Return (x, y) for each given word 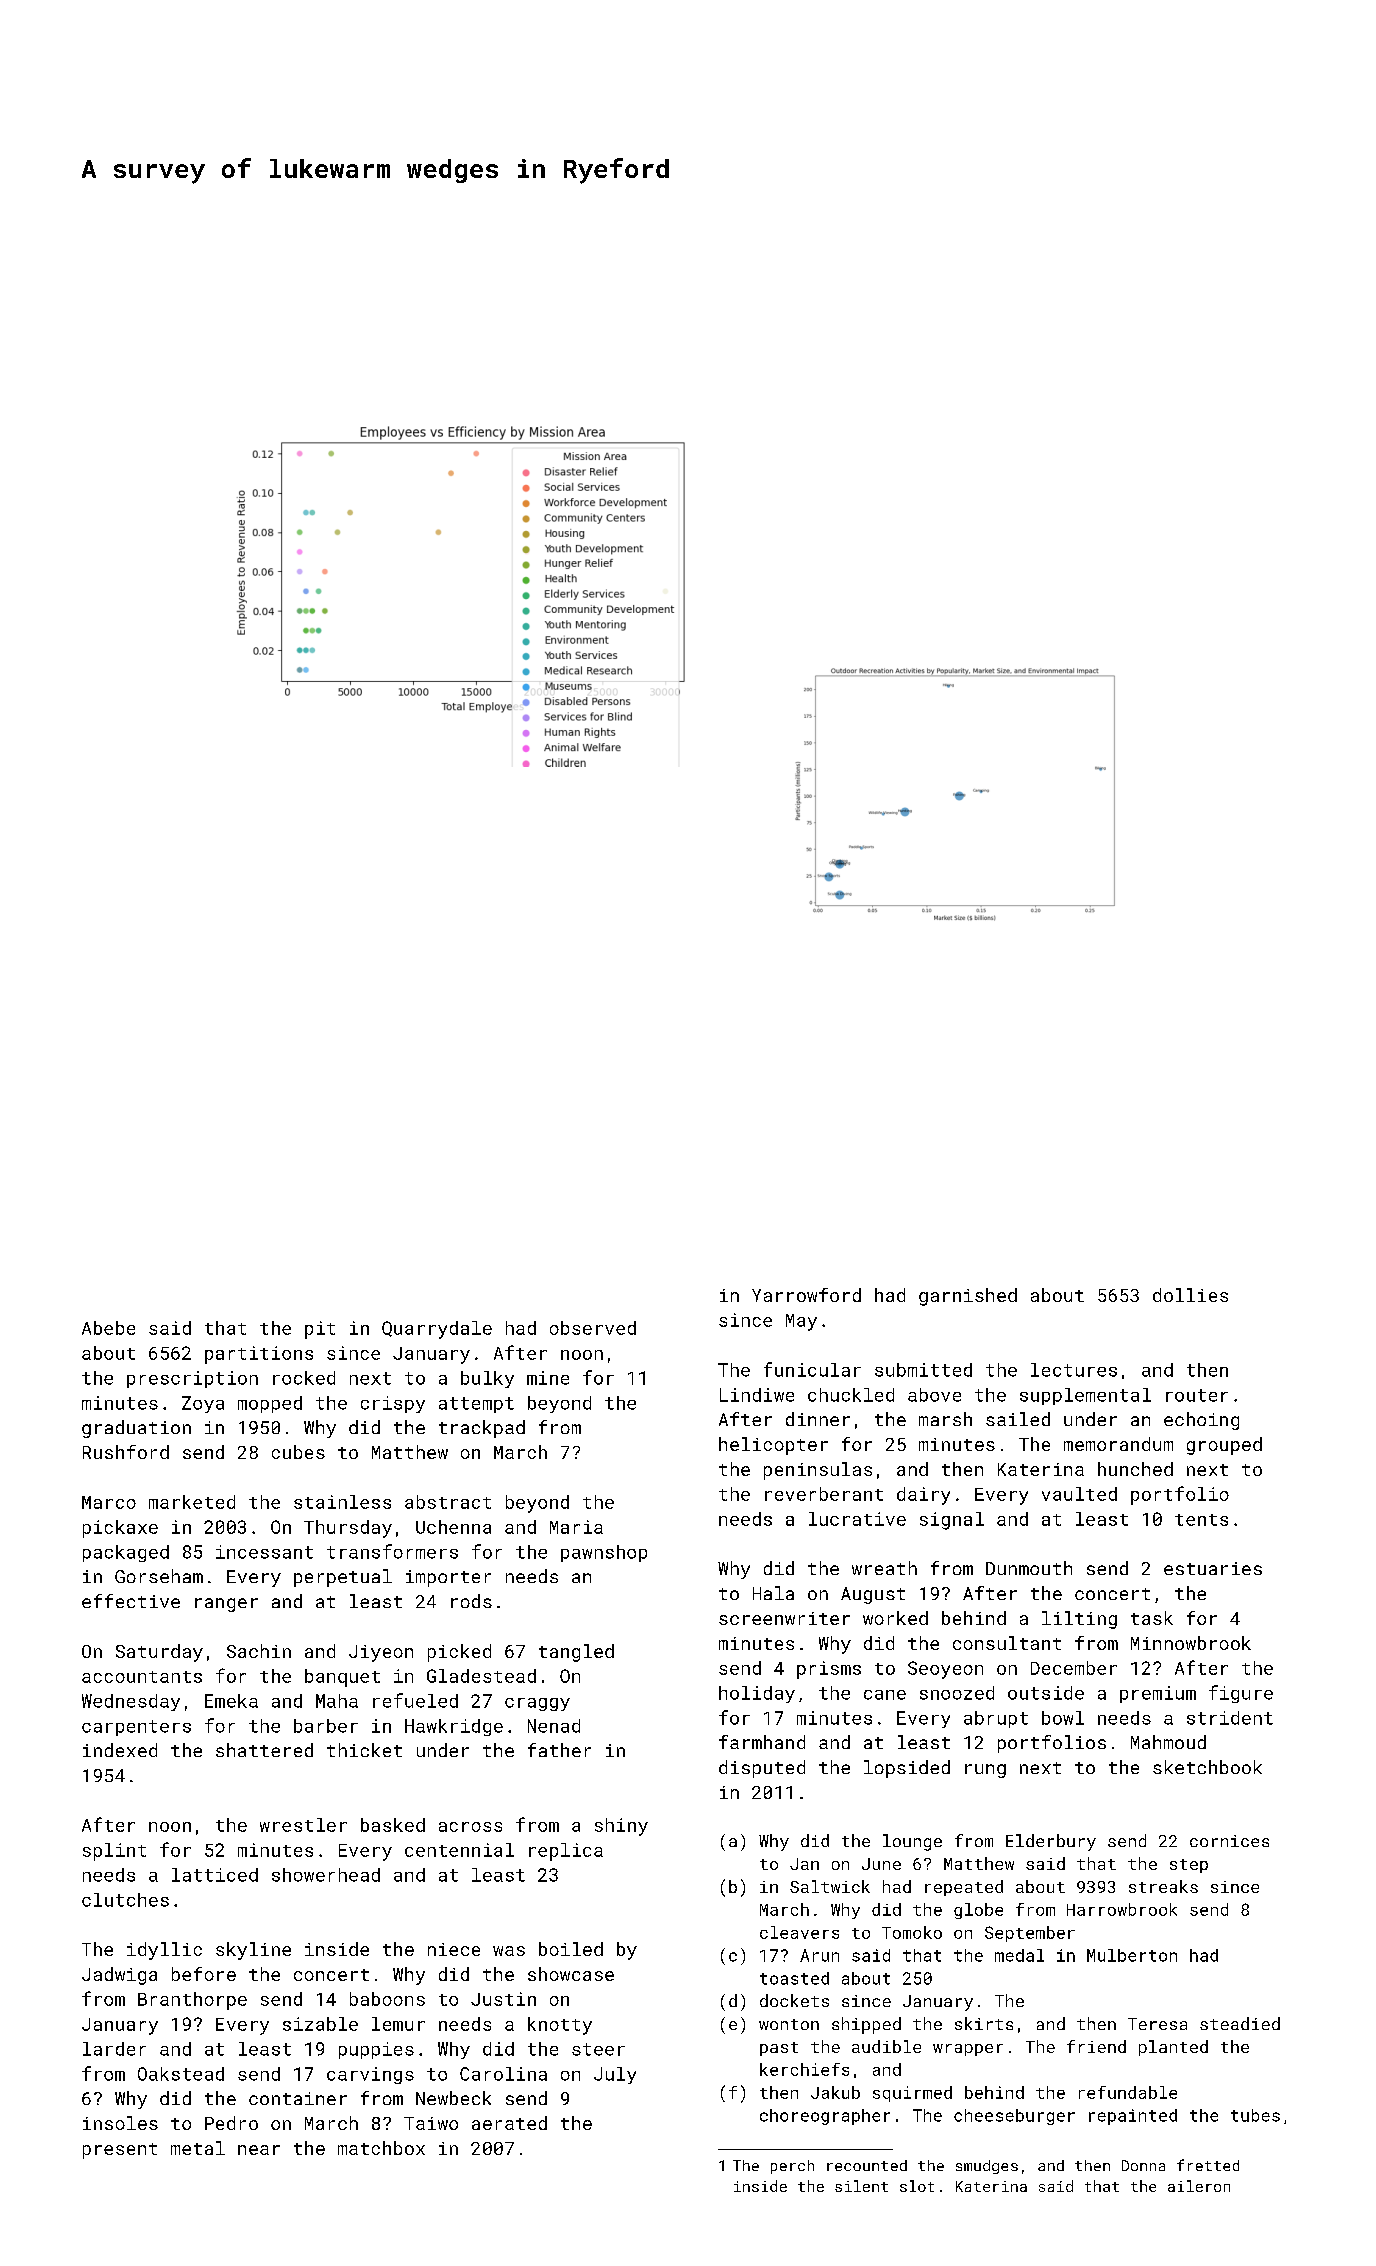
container (298, 2098)
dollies (1190, 1295)
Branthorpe (192, 2001)
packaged (126, 1553)
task (1152, 1618)
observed (593, 1328)
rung (985, 1771)
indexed (120, 1750)
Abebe (108, 1328)
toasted (794, 1978)
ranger (226, 1605)
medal (1019, 1955)
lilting (1079, 1620)
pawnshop (604, 1553)
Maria (576, 1527)
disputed (762, 1769)
